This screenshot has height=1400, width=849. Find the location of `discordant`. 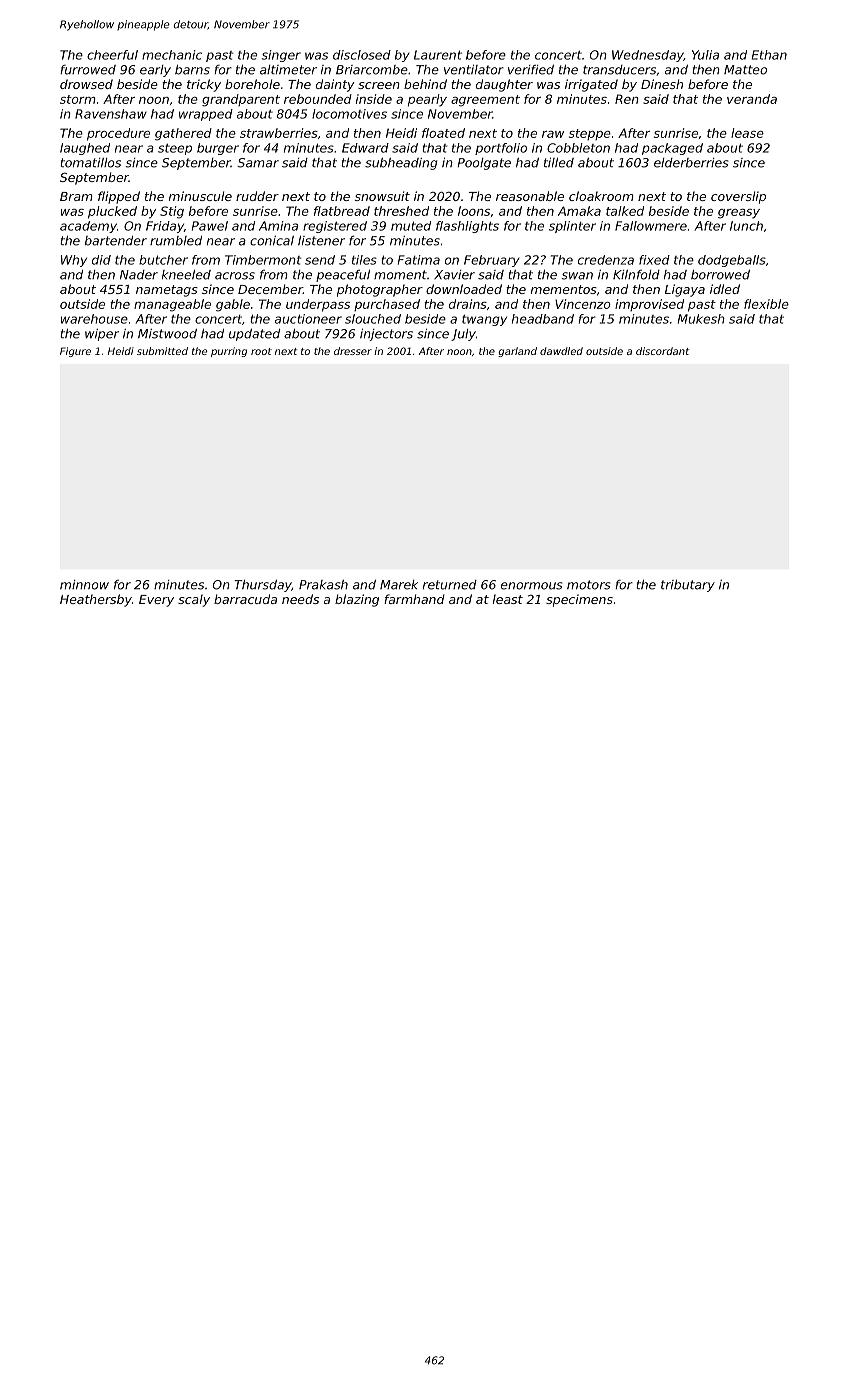

discordant is located at coordinates (663, 351).
